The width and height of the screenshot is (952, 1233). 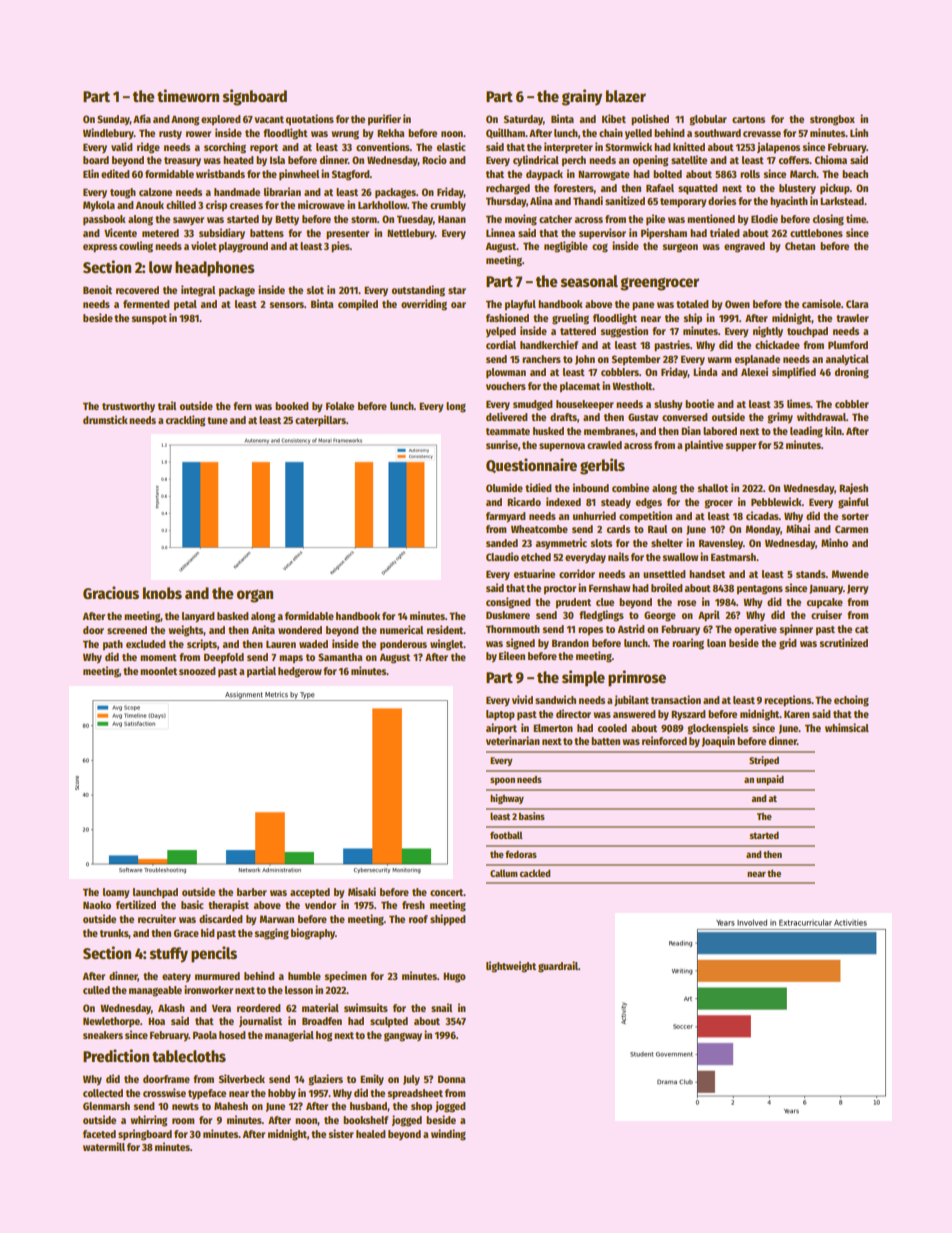 What do you see at coordinates (843, 642) in the screenshot?
I see `scrutinized` at bounding box center [843, 642].
